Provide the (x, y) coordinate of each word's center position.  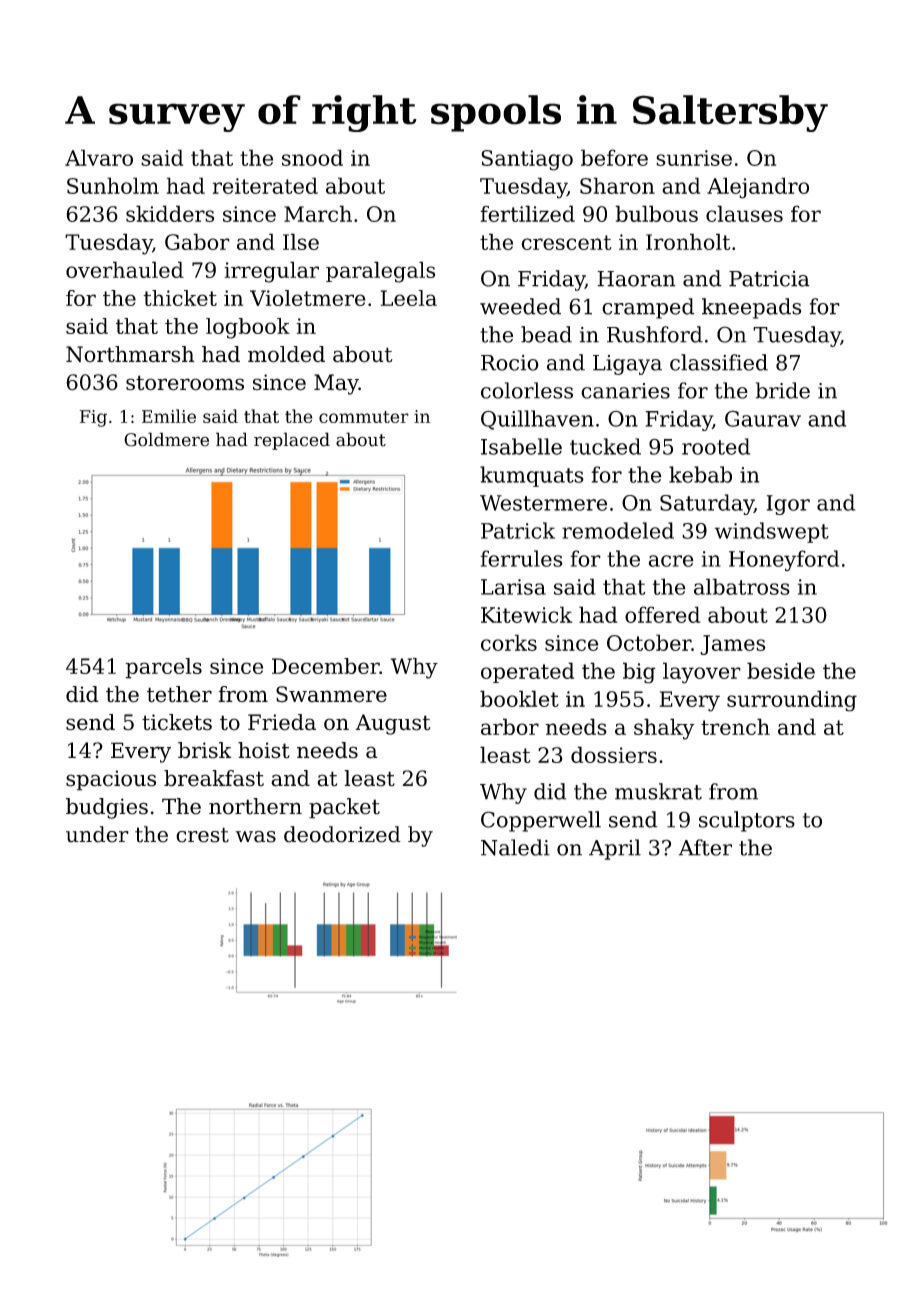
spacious (111, 780)
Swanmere (331, 694)
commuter (364, 417)
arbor (510, 726)
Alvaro (99, 157)
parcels (163, 668)
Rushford (655, 334)
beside (781, 670)
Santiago (527, 160)
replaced (292, 441)
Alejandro (758, 188)
